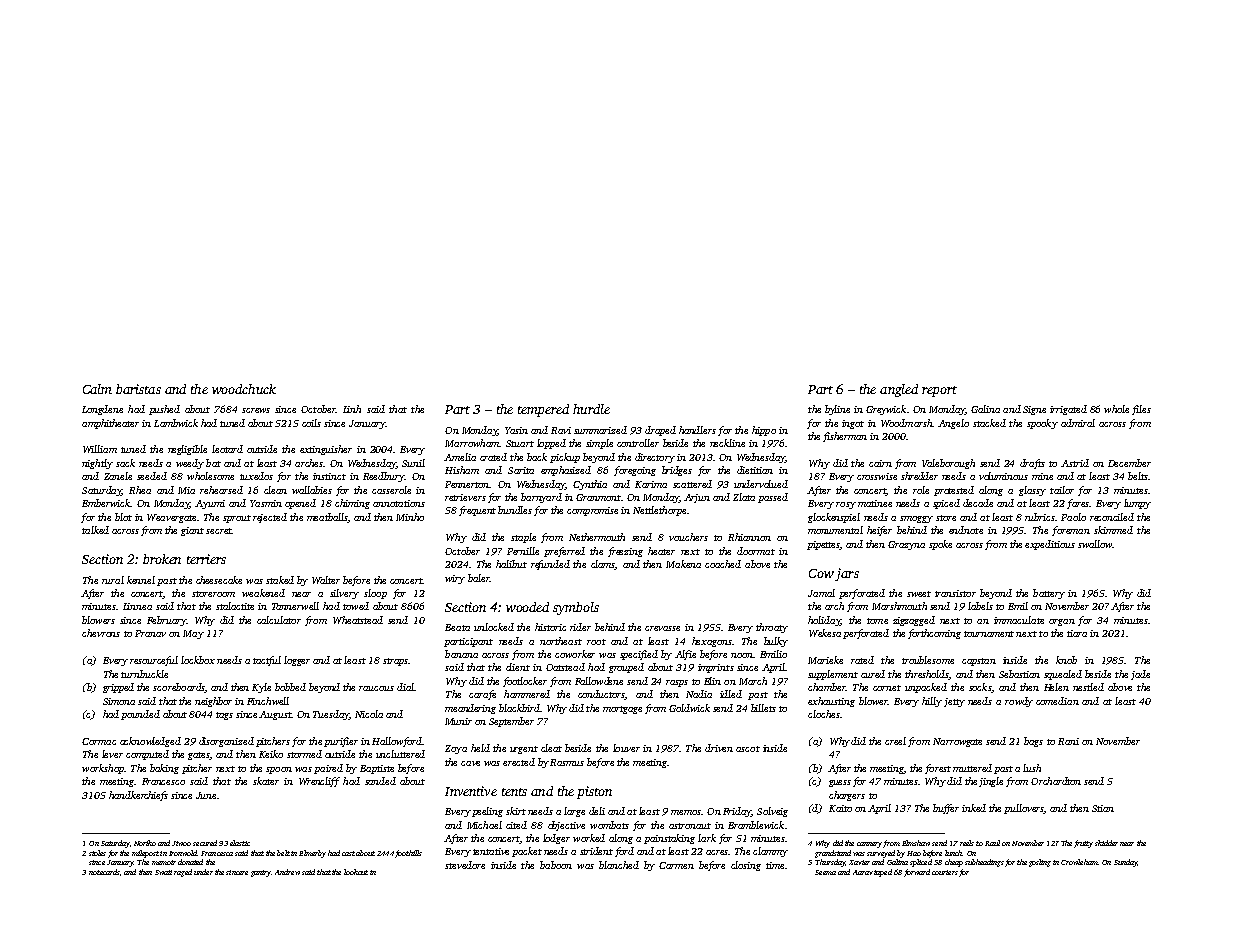 This document has height=952, width=1233. Describe the element at coordinates (150, 742) in the document. I see `acknowledged` at that location.
